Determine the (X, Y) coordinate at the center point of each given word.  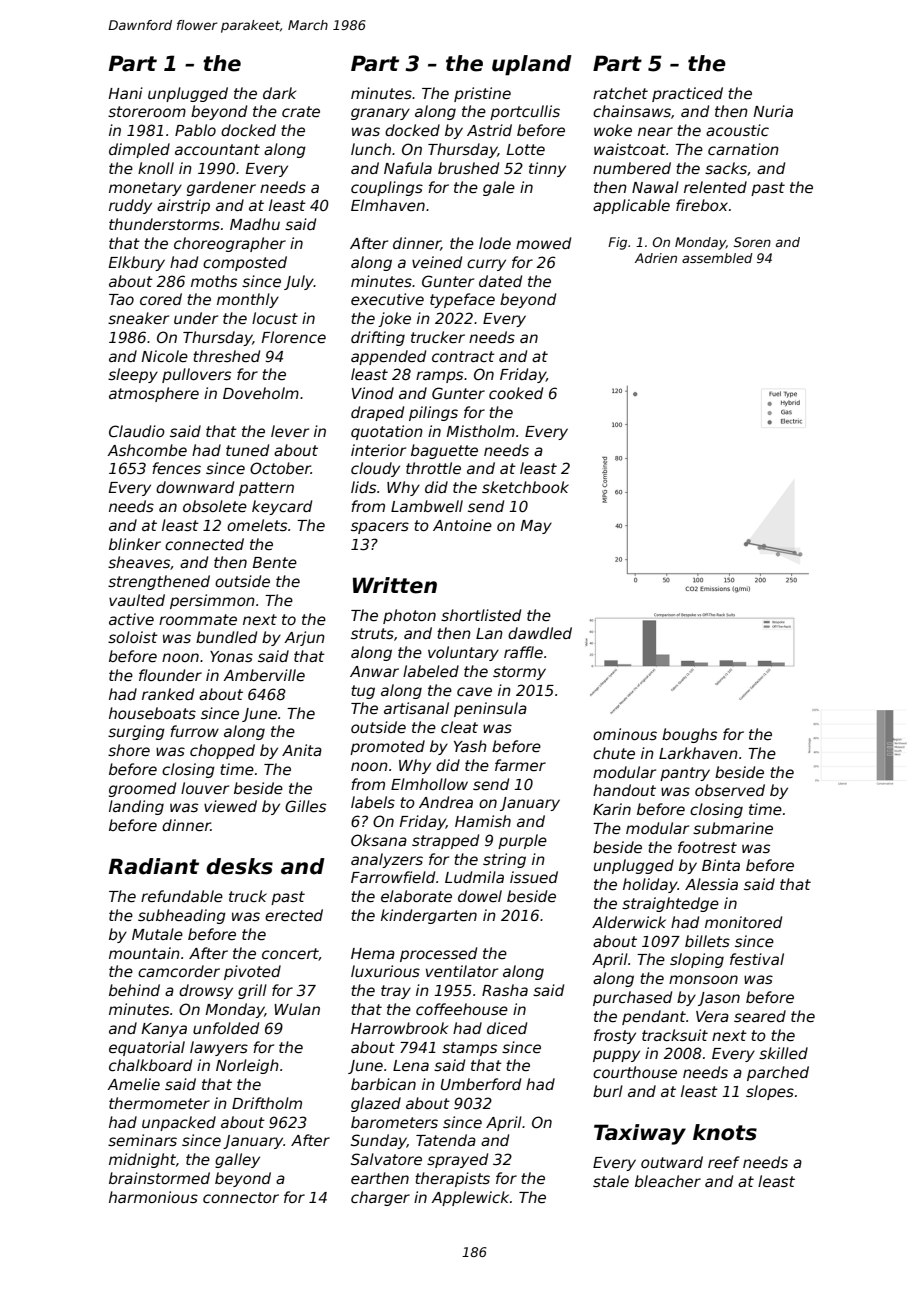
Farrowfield (393, 877)
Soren (752, 242)
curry (486, 265)
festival (757, 959)
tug (363, 692)
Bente (274, 562)
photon (409, 616)
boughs (689, 735)
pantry (685, 774)
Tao (121, 299)
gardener (221, 188)
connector (241, 1197)
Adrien (656, 258)
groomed (142, 789)
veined (437, 262)
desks (239, 866)
